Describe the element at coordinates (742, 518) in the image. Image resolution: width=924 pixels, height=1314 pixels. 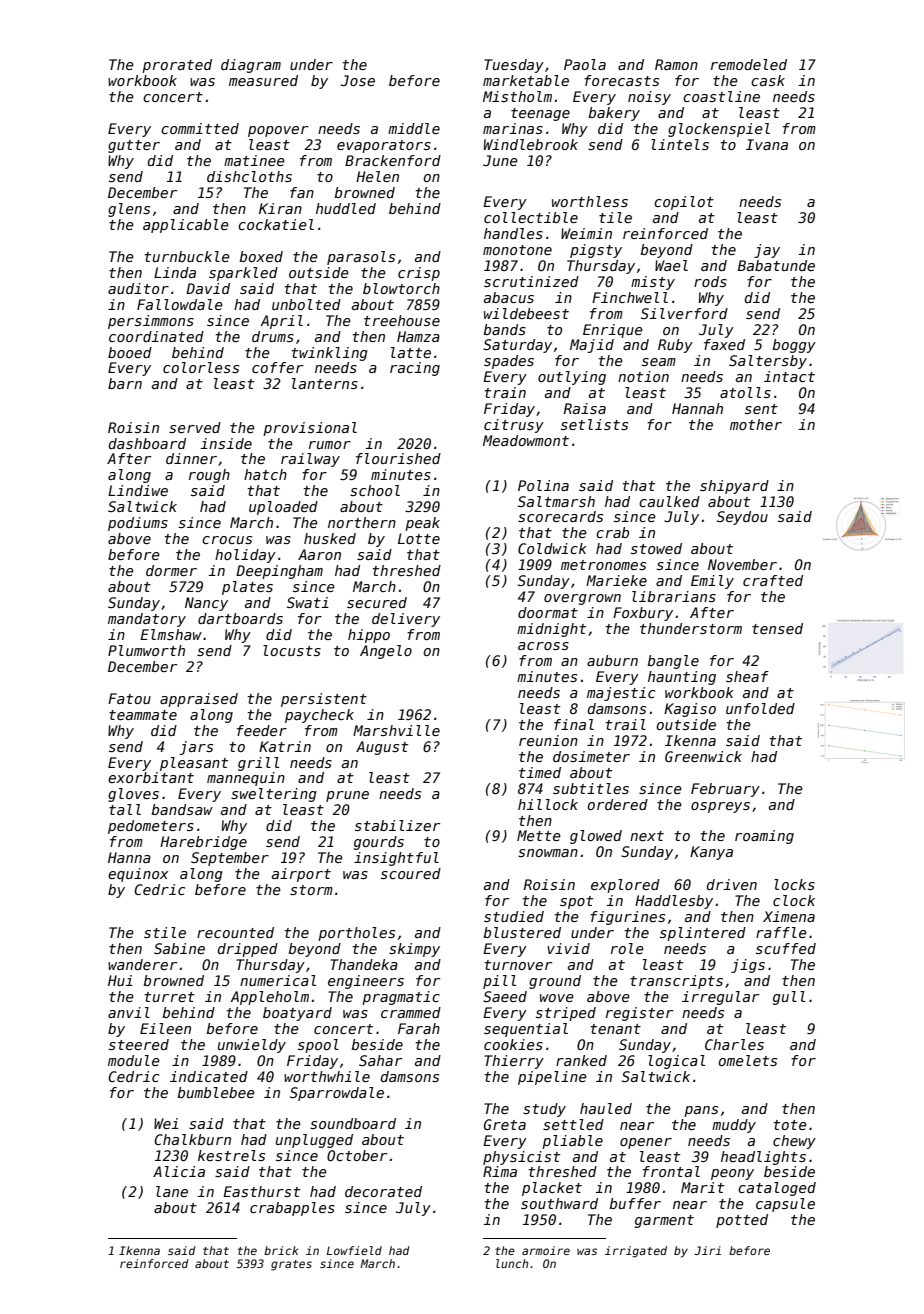
I see `Seydou` at that location.
